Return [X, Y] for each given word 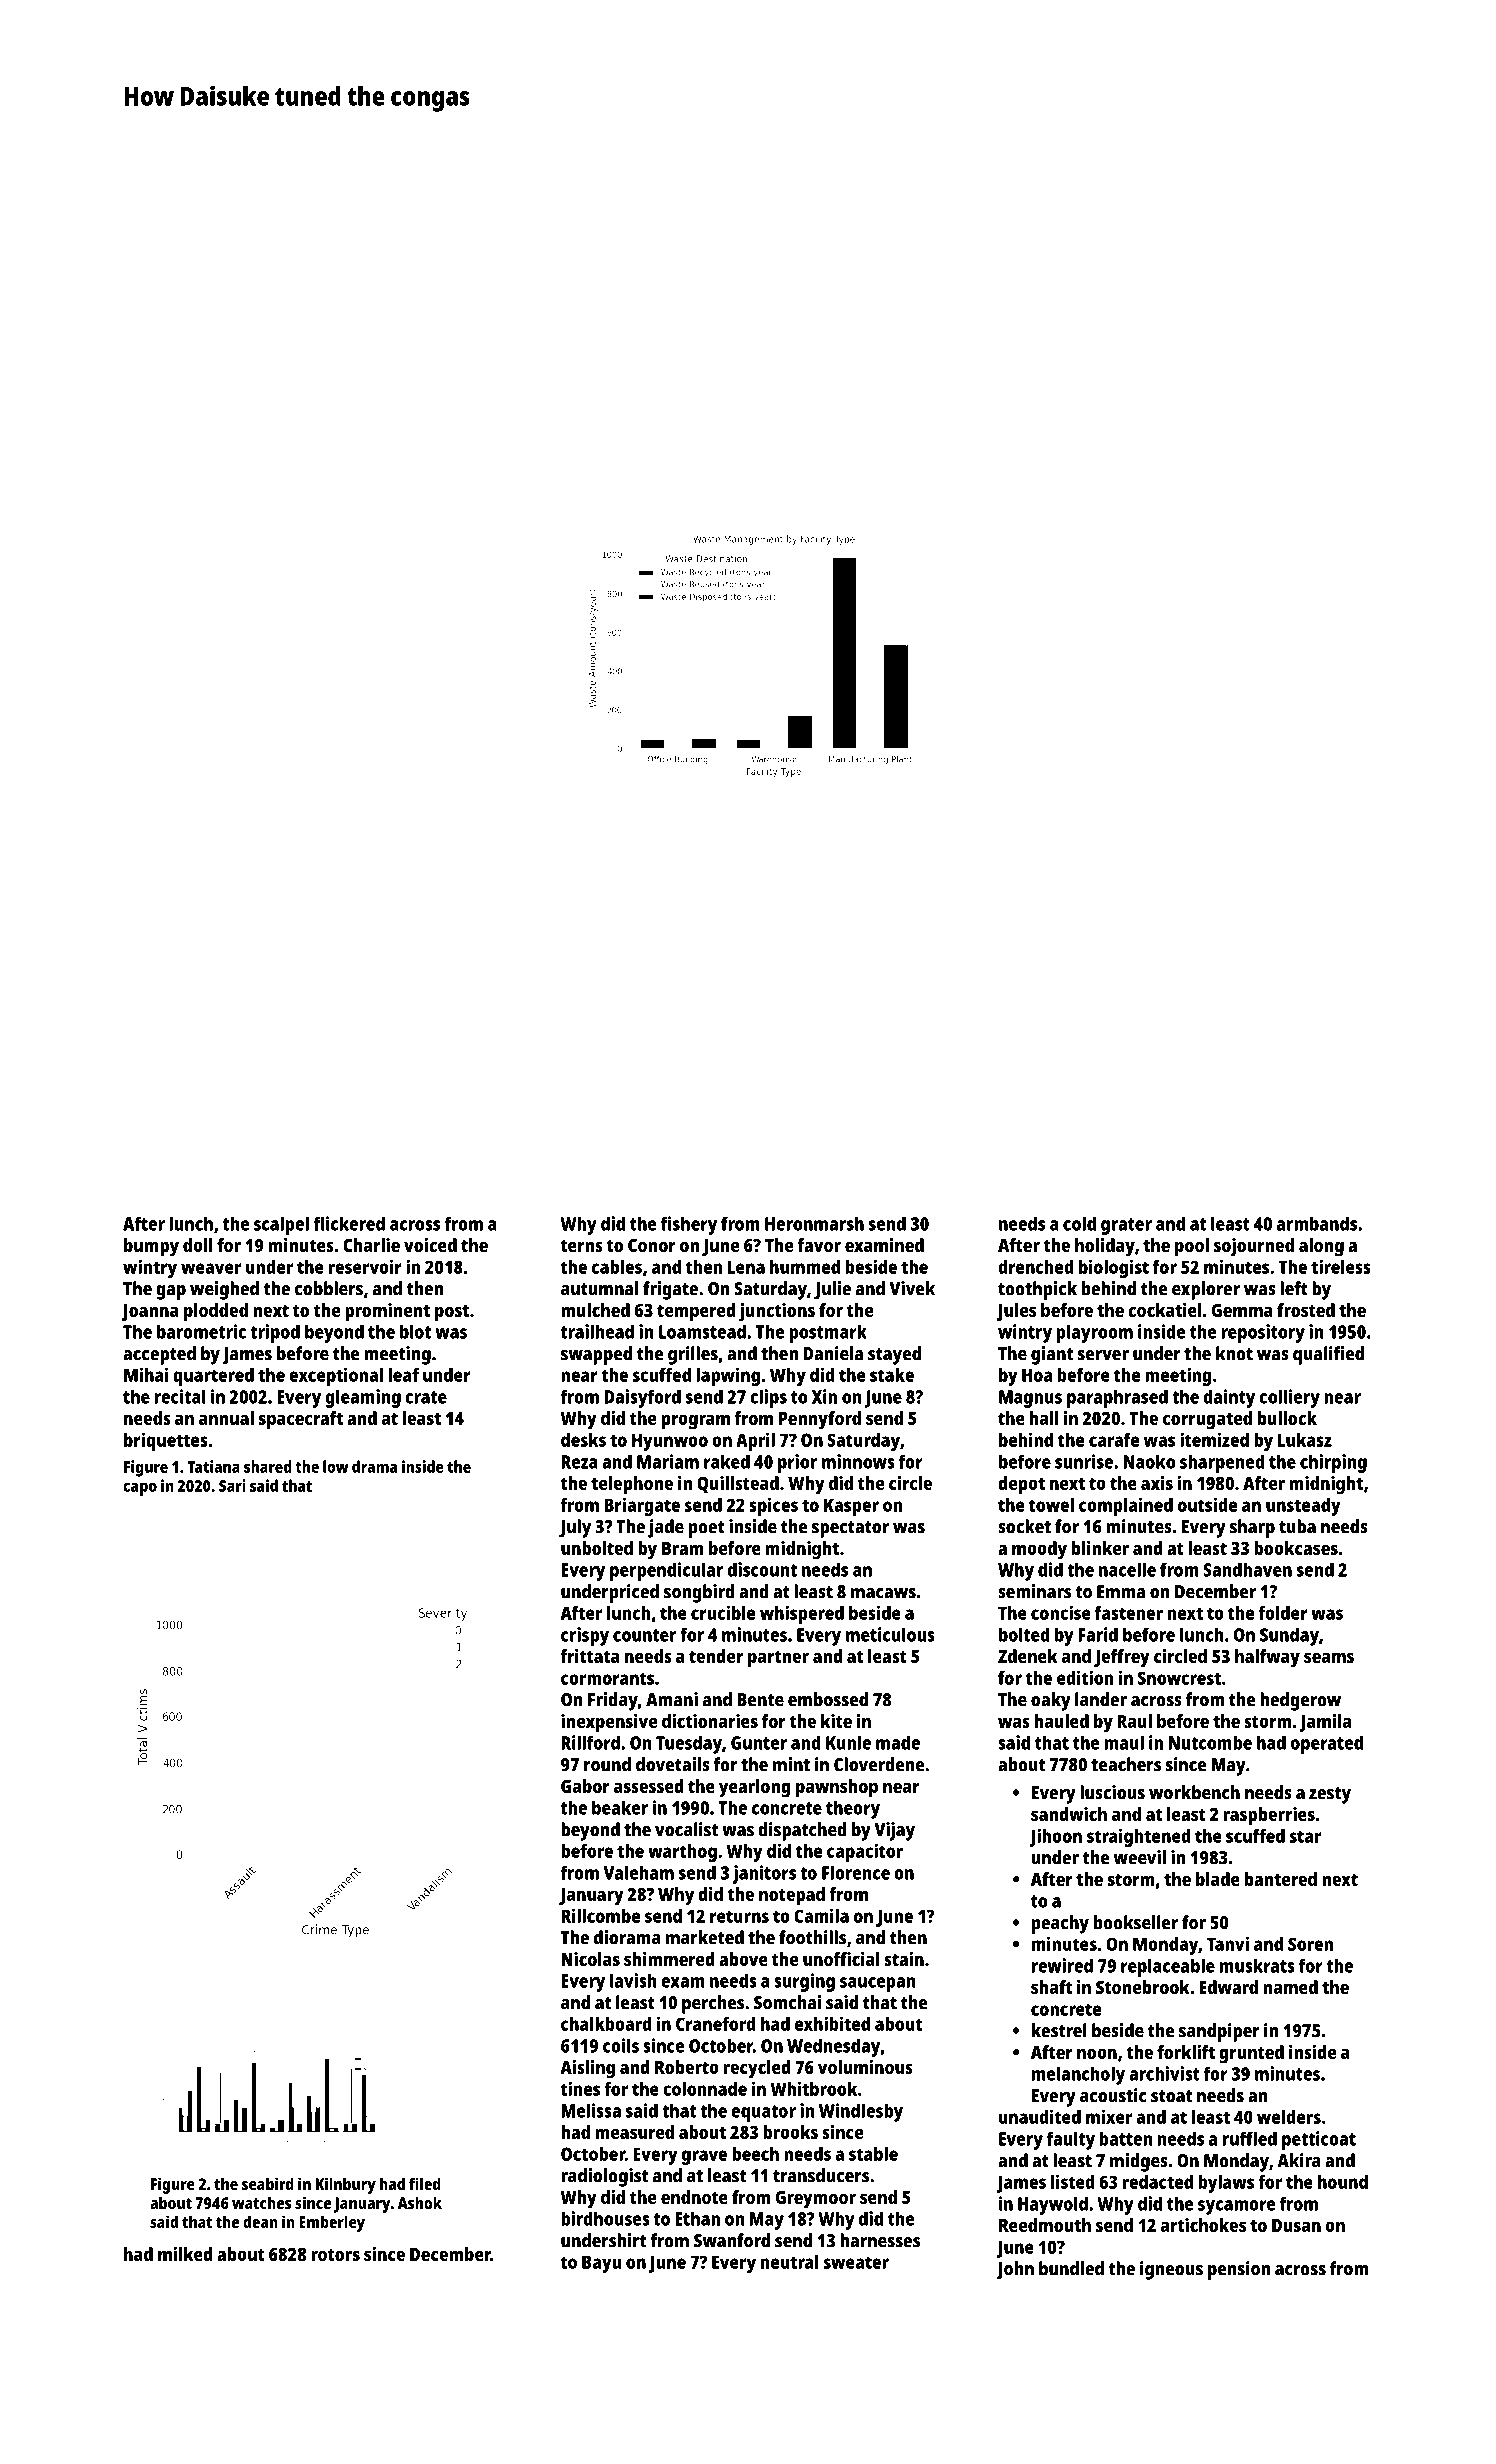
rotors [335, 2255]
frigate [670, 1290]
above [743, 1959]
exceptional [336, 1376]
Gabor [585, 1786]
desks [583, 1440]
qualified [1328, 1355]
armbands [1317, 1223]
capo [140, 1489]
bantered [1281, 1879]
